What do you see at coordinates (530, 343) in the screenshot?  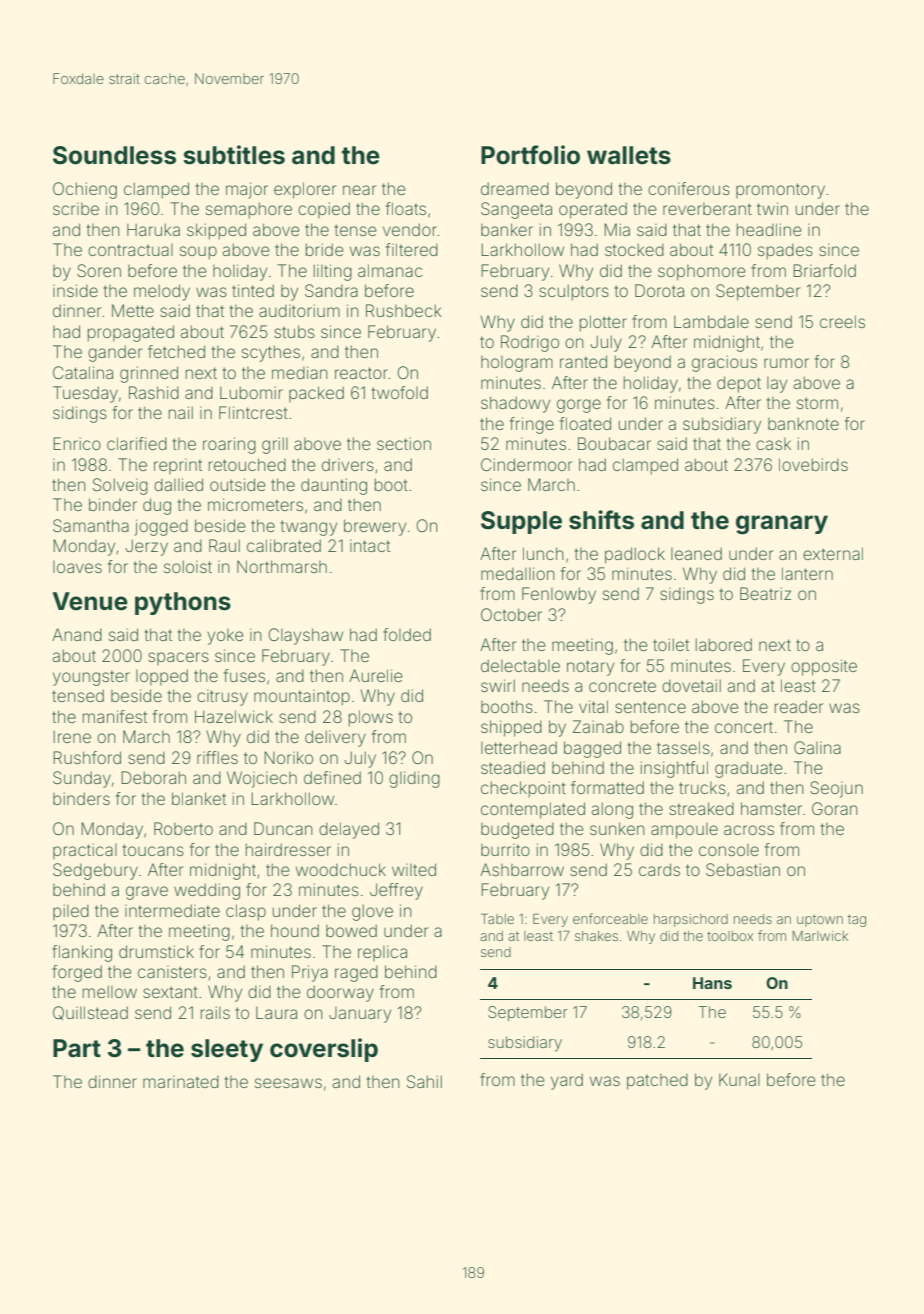 I see `Rodrigo` at bounding box center [530, 343].
